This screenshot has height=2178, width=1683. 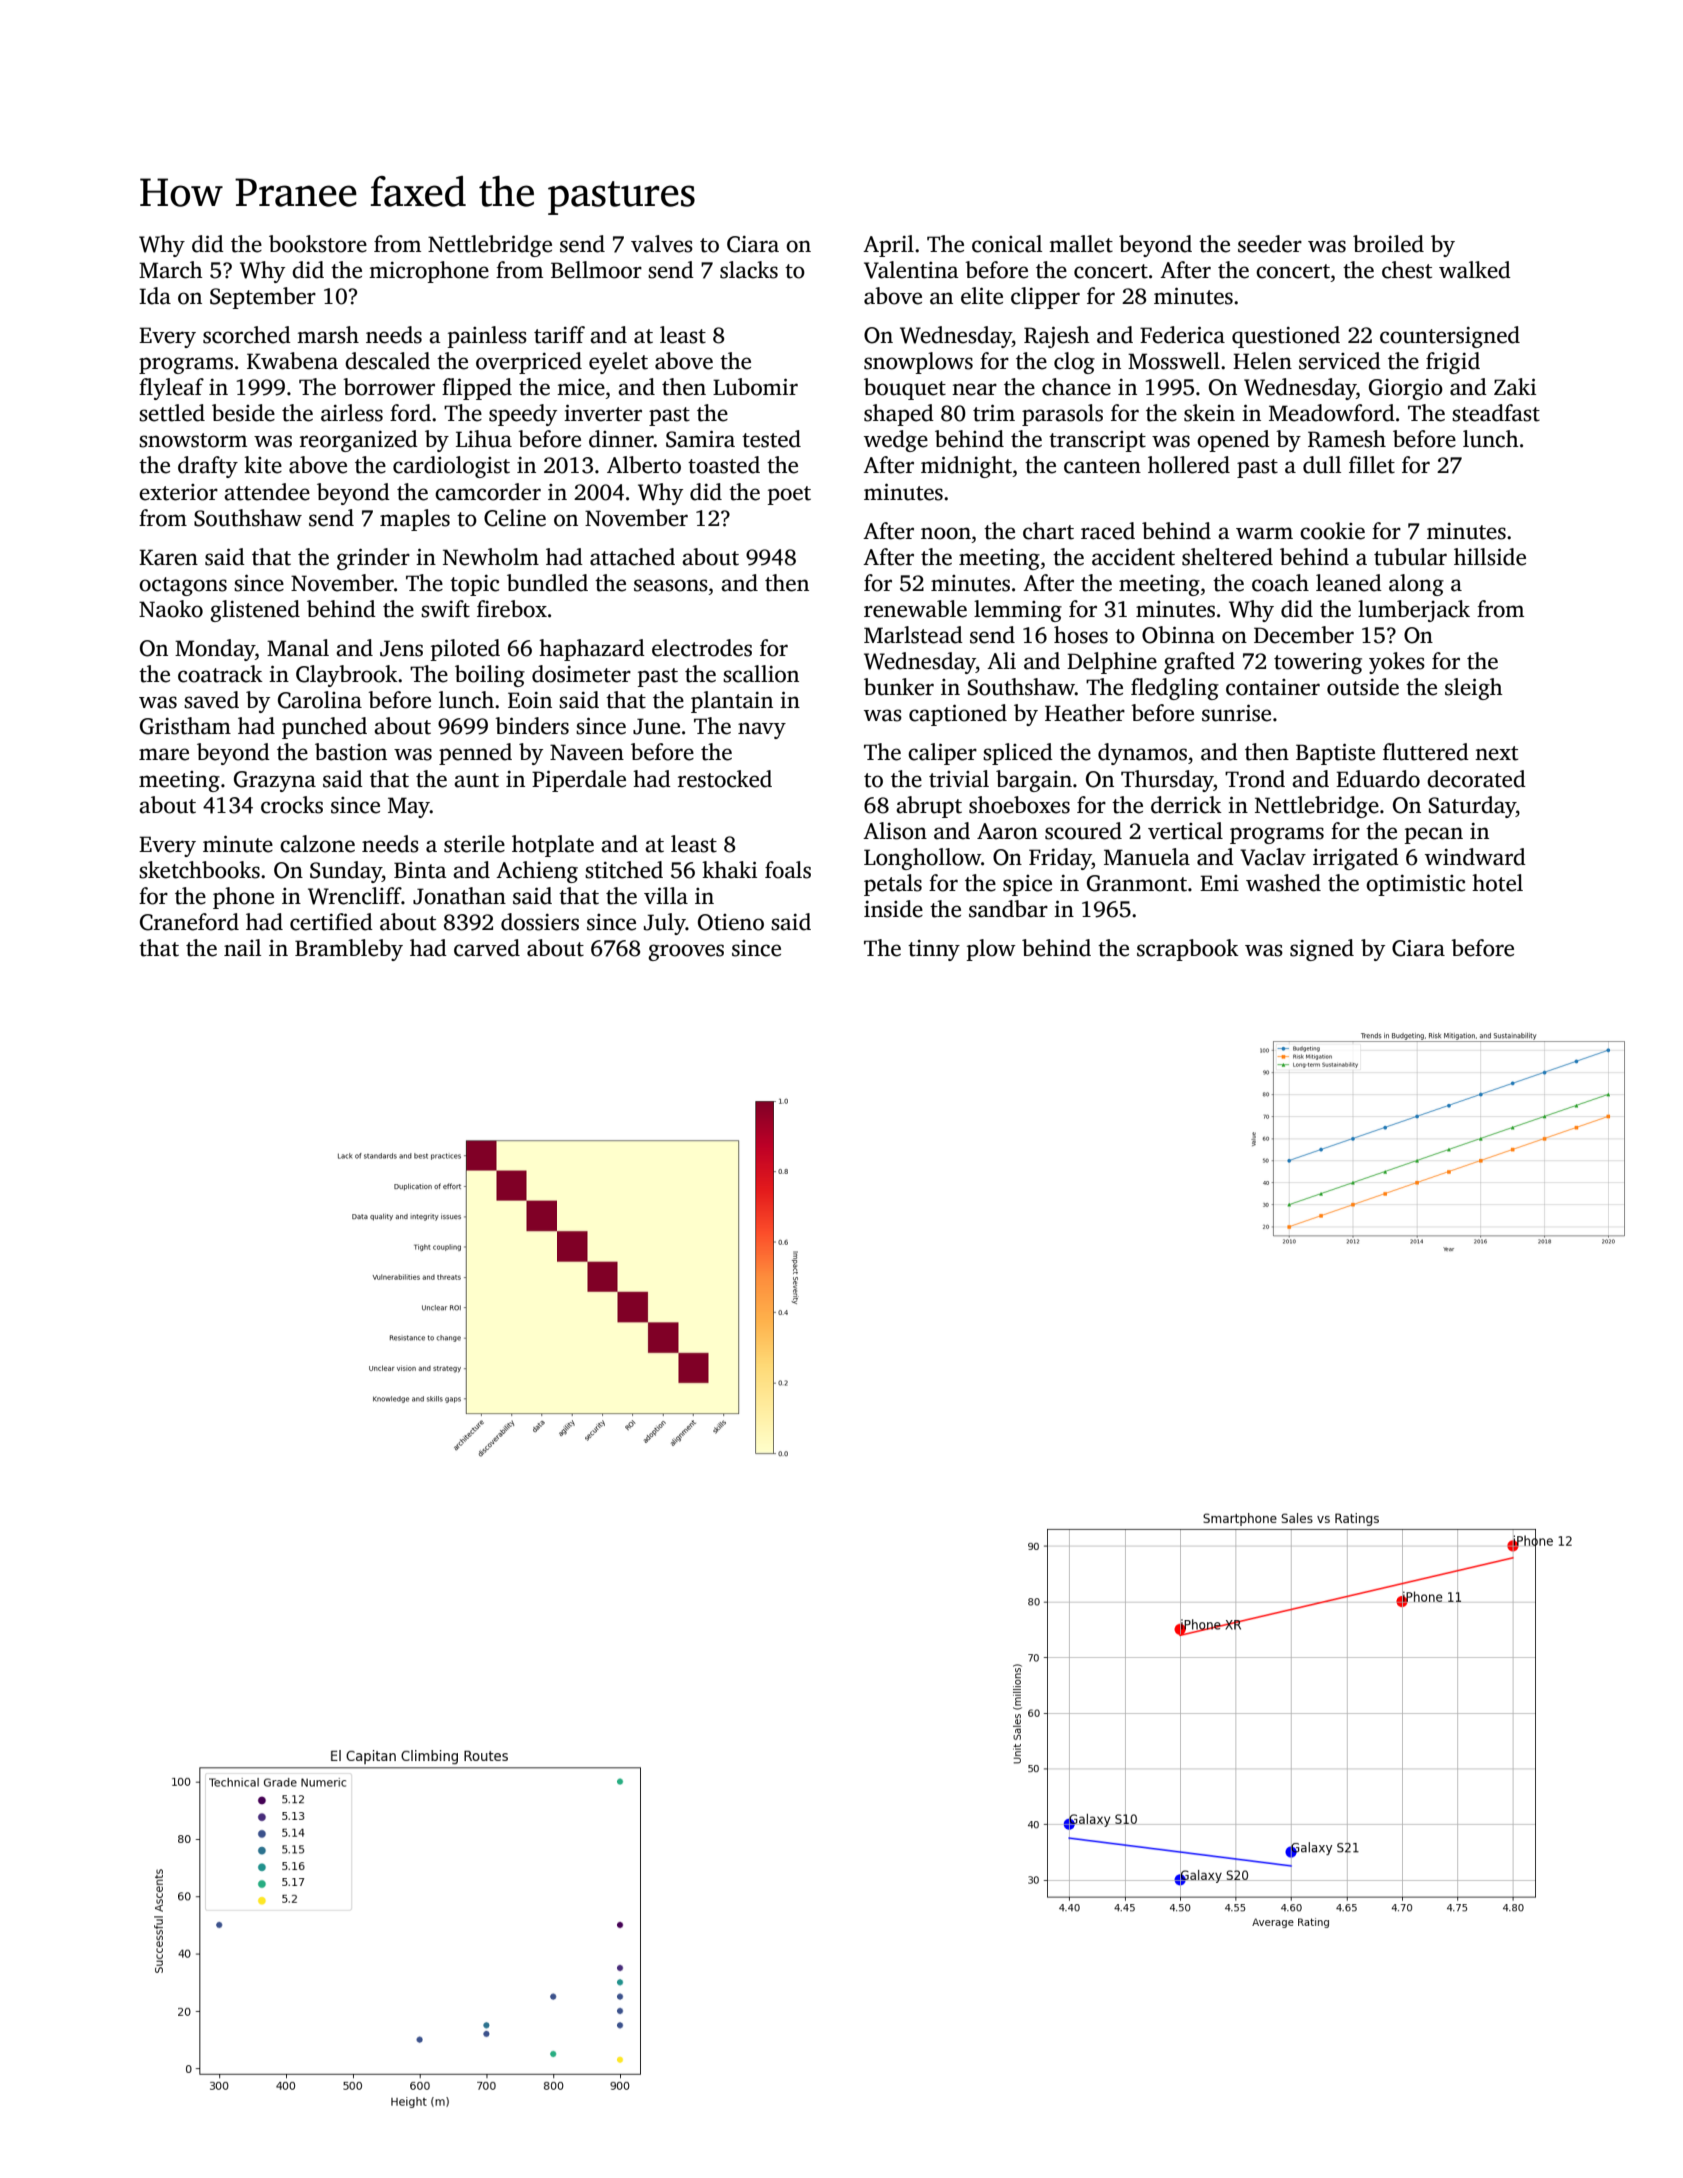 What do you see at coordinates (632, 557) in the screenshot?
I see `attached` at bounding box center [632, 557].
